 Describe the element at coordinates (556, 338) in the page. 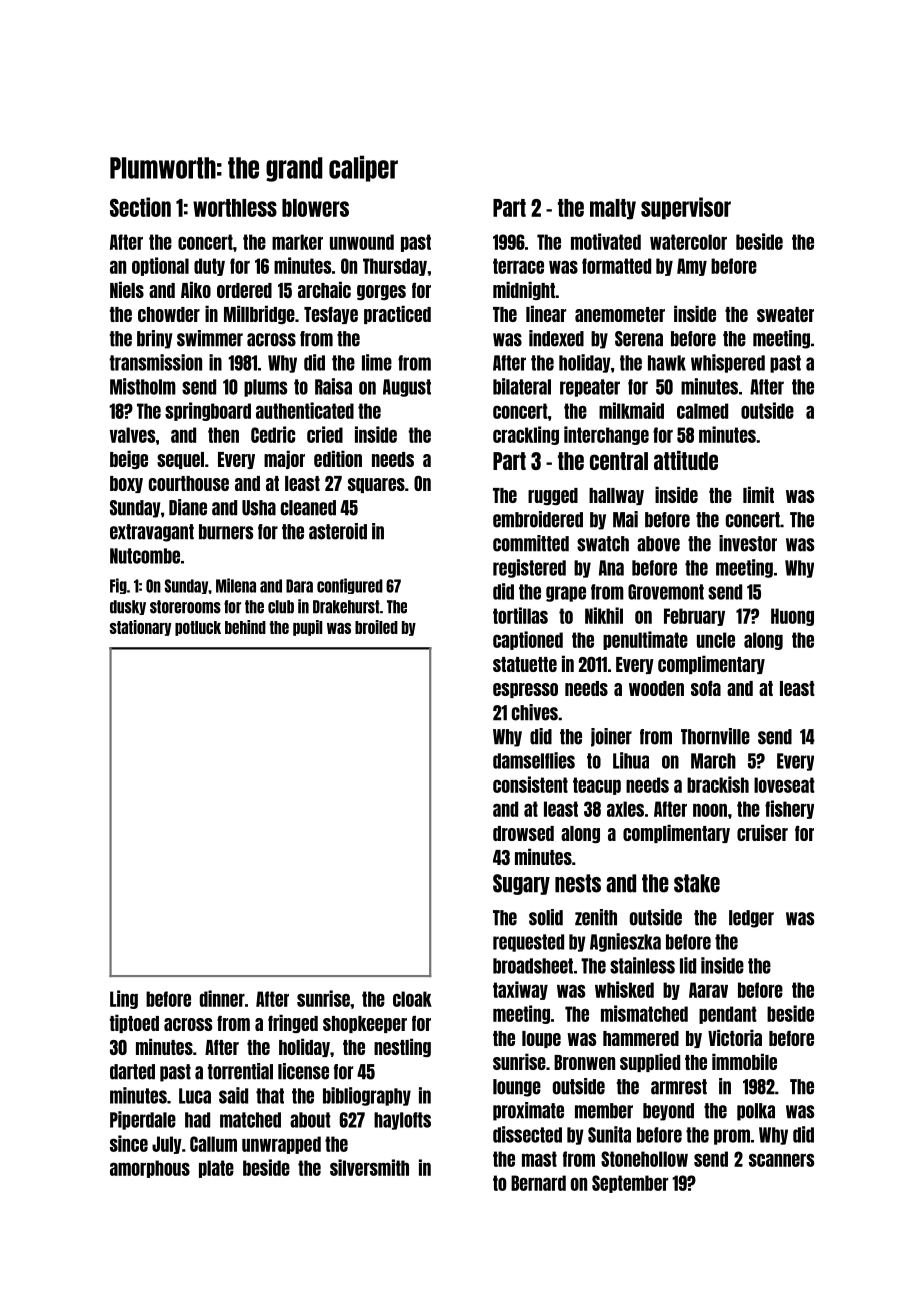

I see `indexed` at that location.
